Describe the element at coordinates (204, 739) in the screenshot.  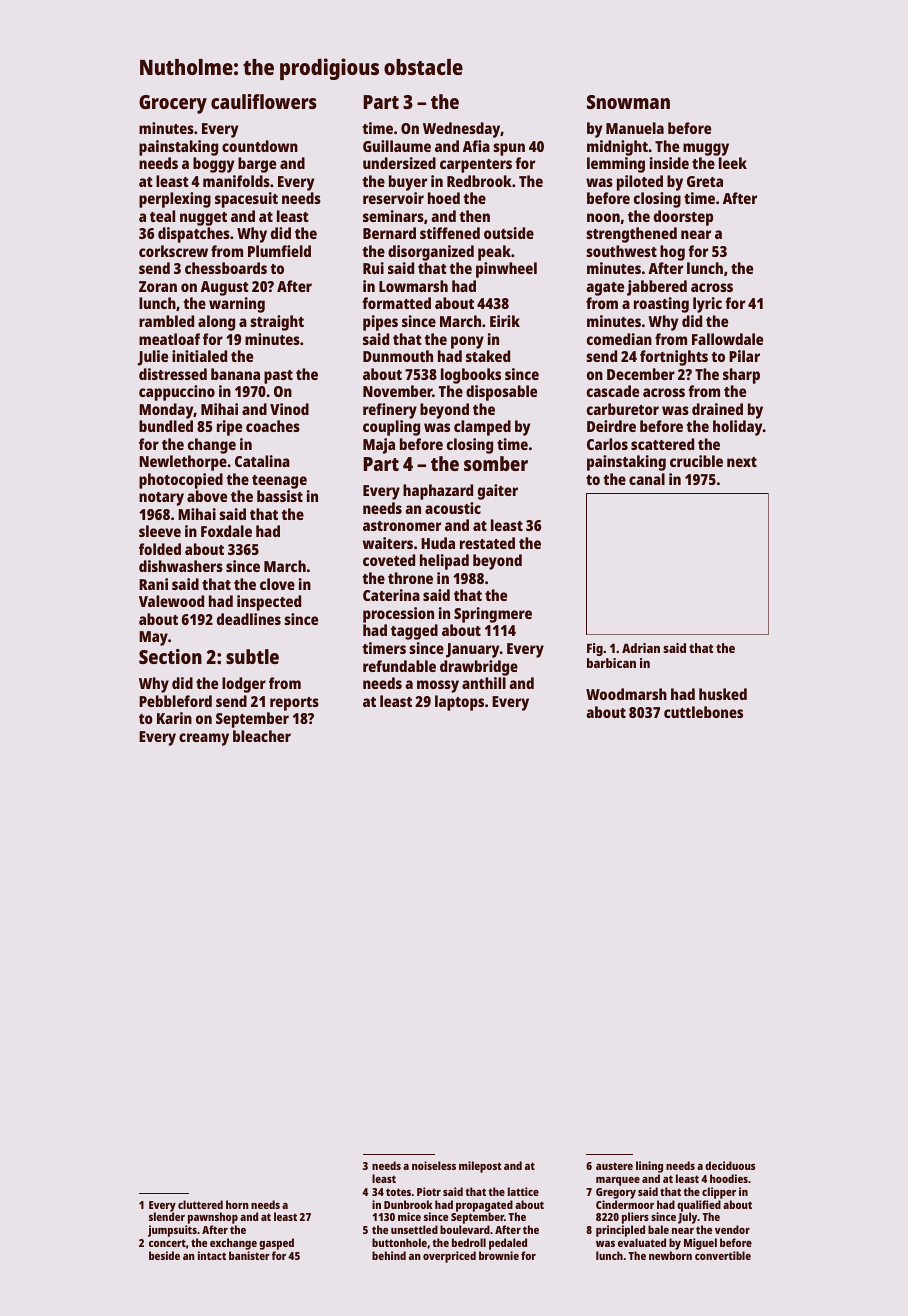
I see `creamy` at that location.
